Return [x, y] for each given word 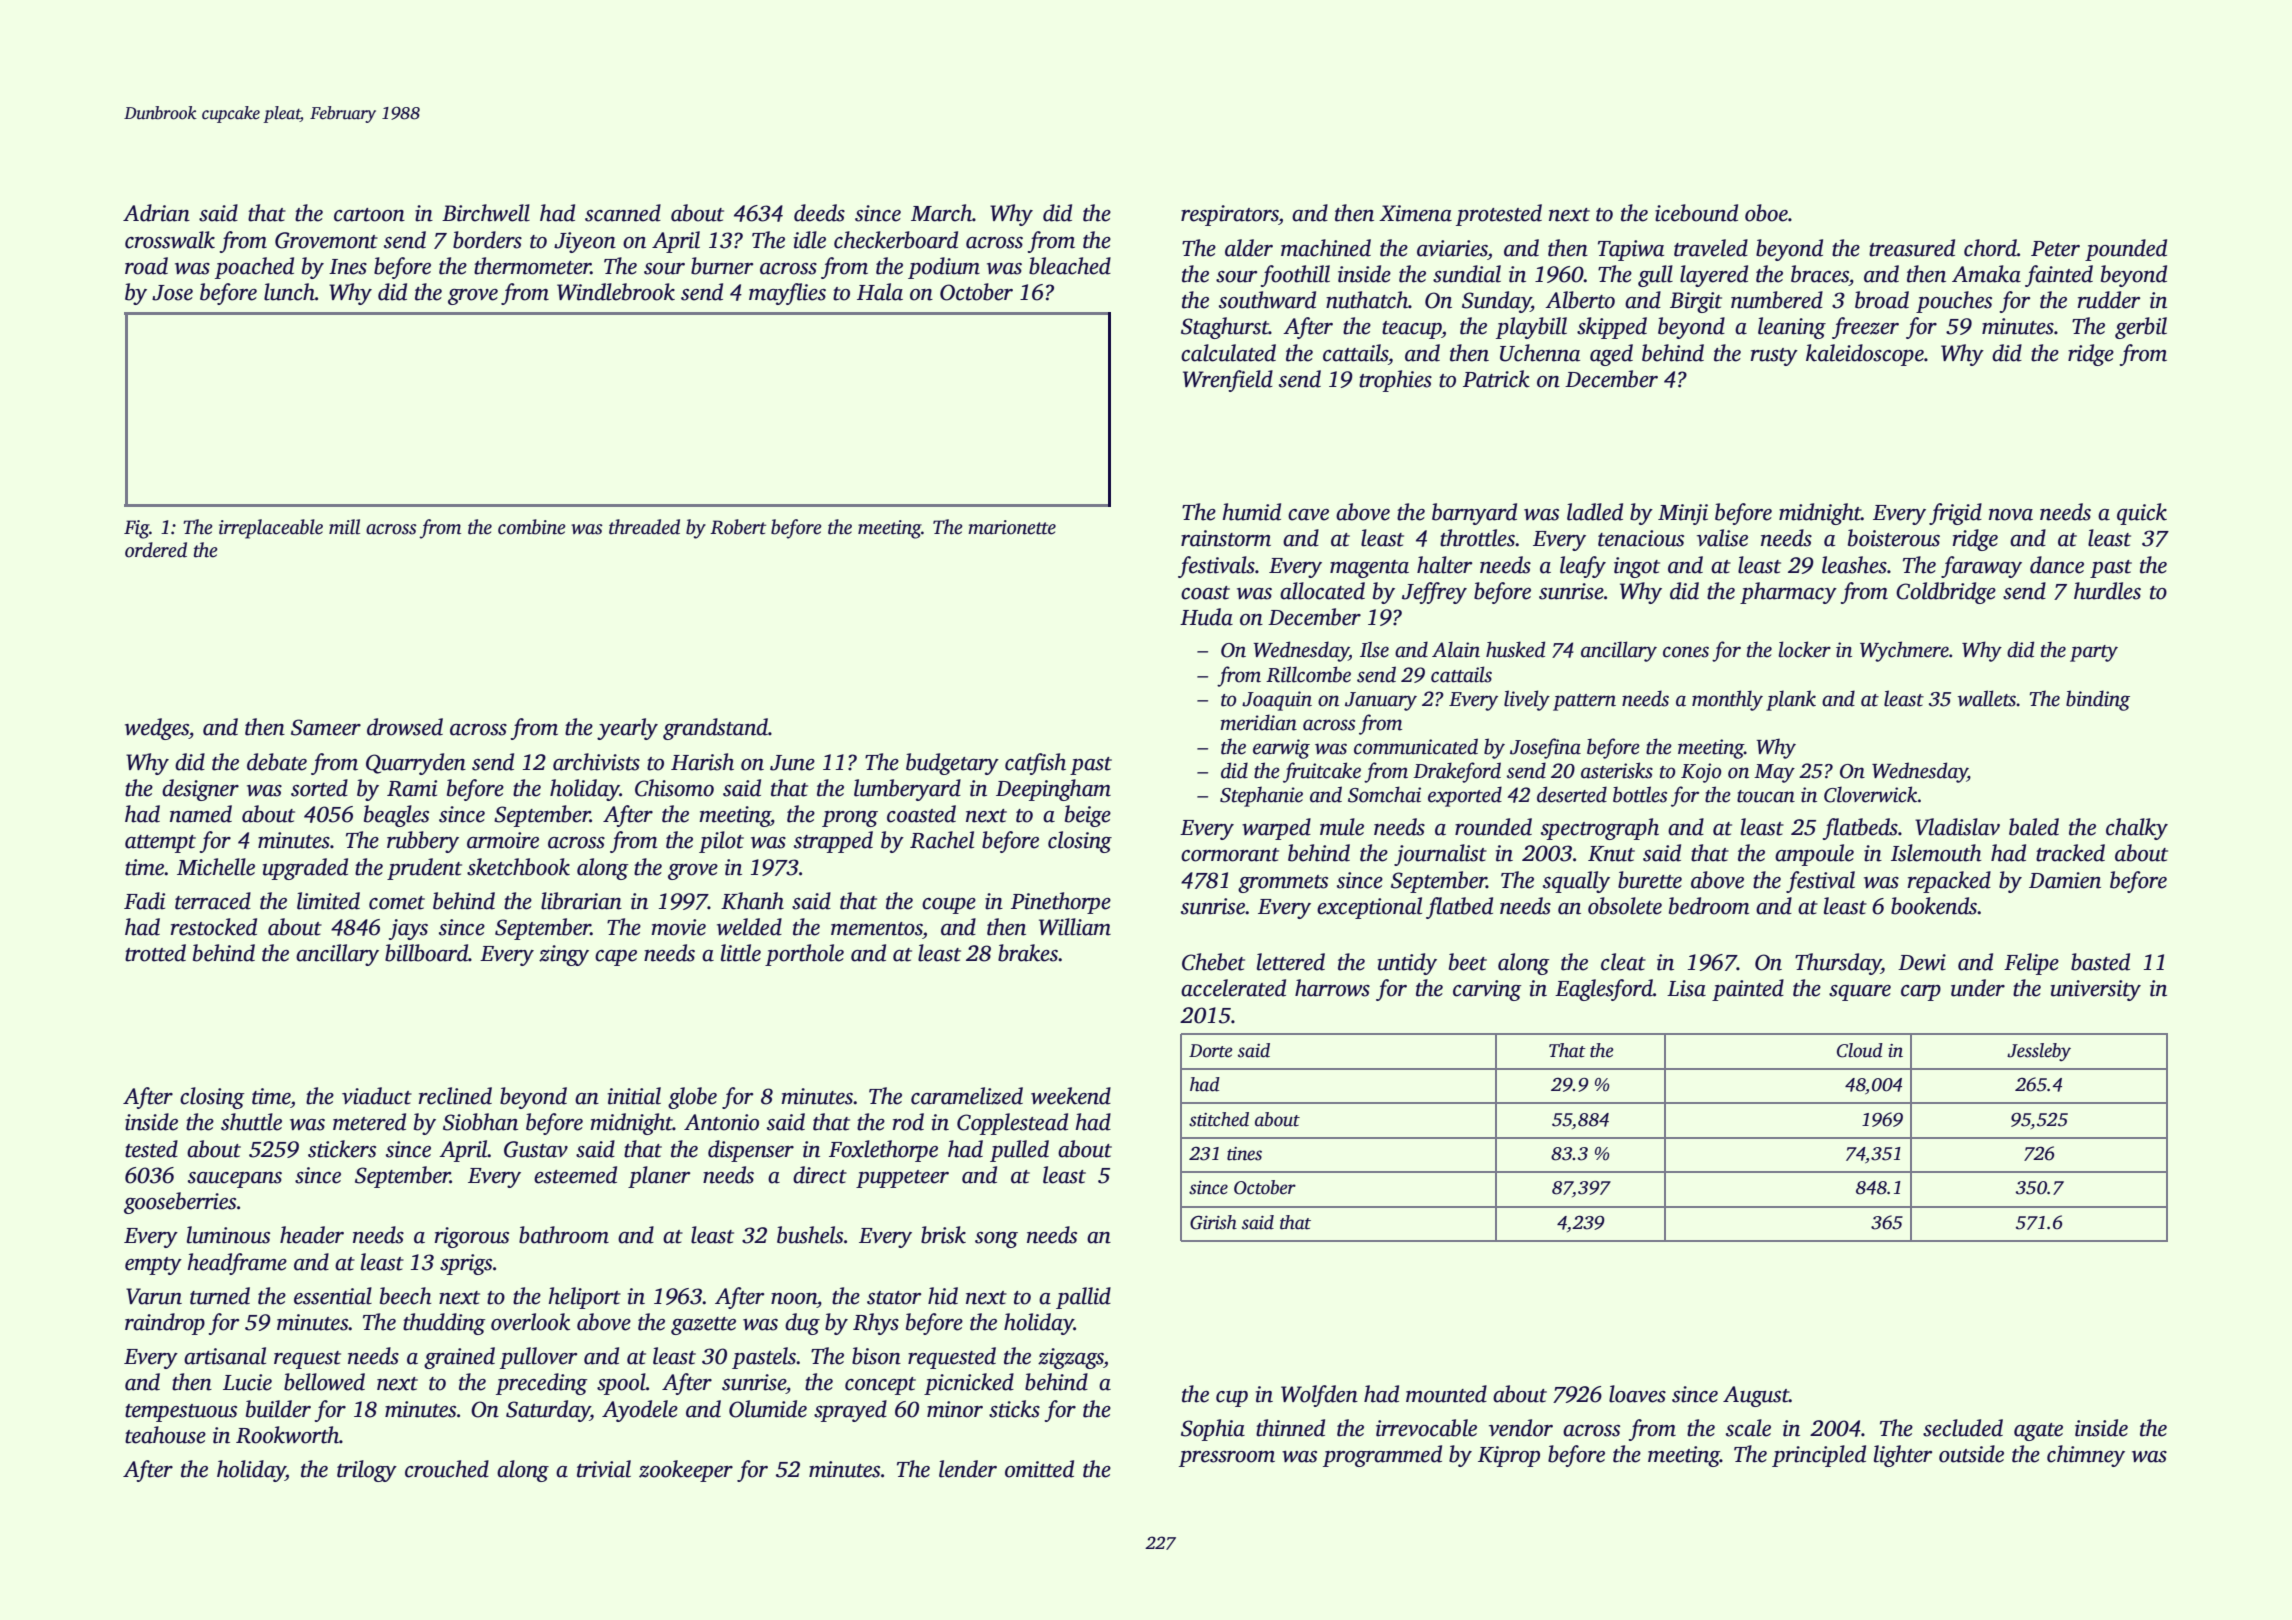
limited [328, 901]
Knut [1611, 854]
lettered [1291, 962]
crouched [447, 1469]
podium [944, 268]
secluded [1963, 1428]
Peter [2055, 249]
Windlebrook [616, 292]
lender [968, 1469]
